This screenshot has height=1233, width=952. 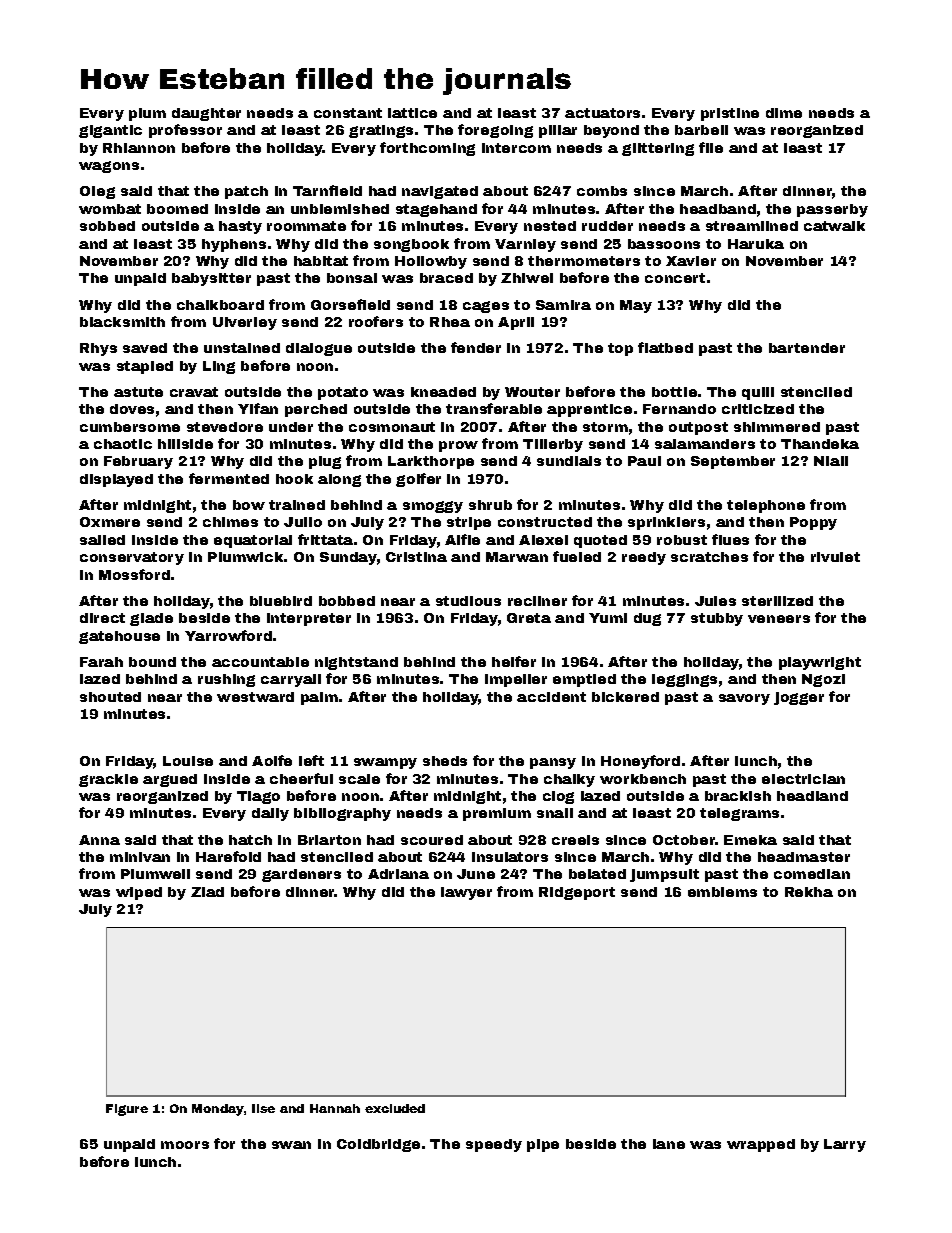 I want to click on Figure, so click(x=127, y=1110).
